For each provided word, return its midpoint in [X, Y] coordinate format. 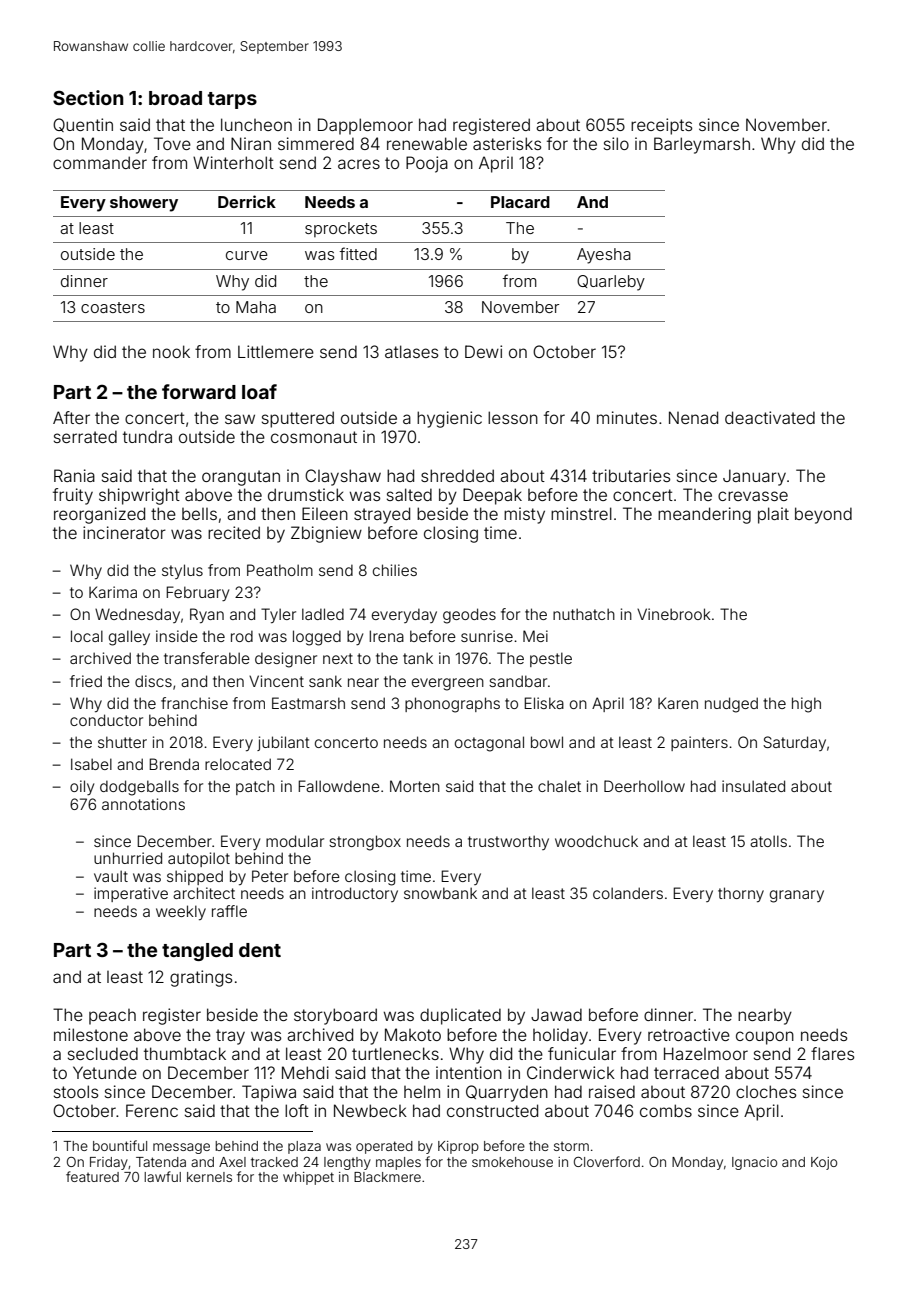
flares [832, 1053]
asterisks [507, 143]
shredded [457, 475]
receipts [661, 126]
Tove [172, 143]
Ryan [207, 615]
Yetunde [105, 1072]
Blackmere [387, 1177]
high [806, 705]
